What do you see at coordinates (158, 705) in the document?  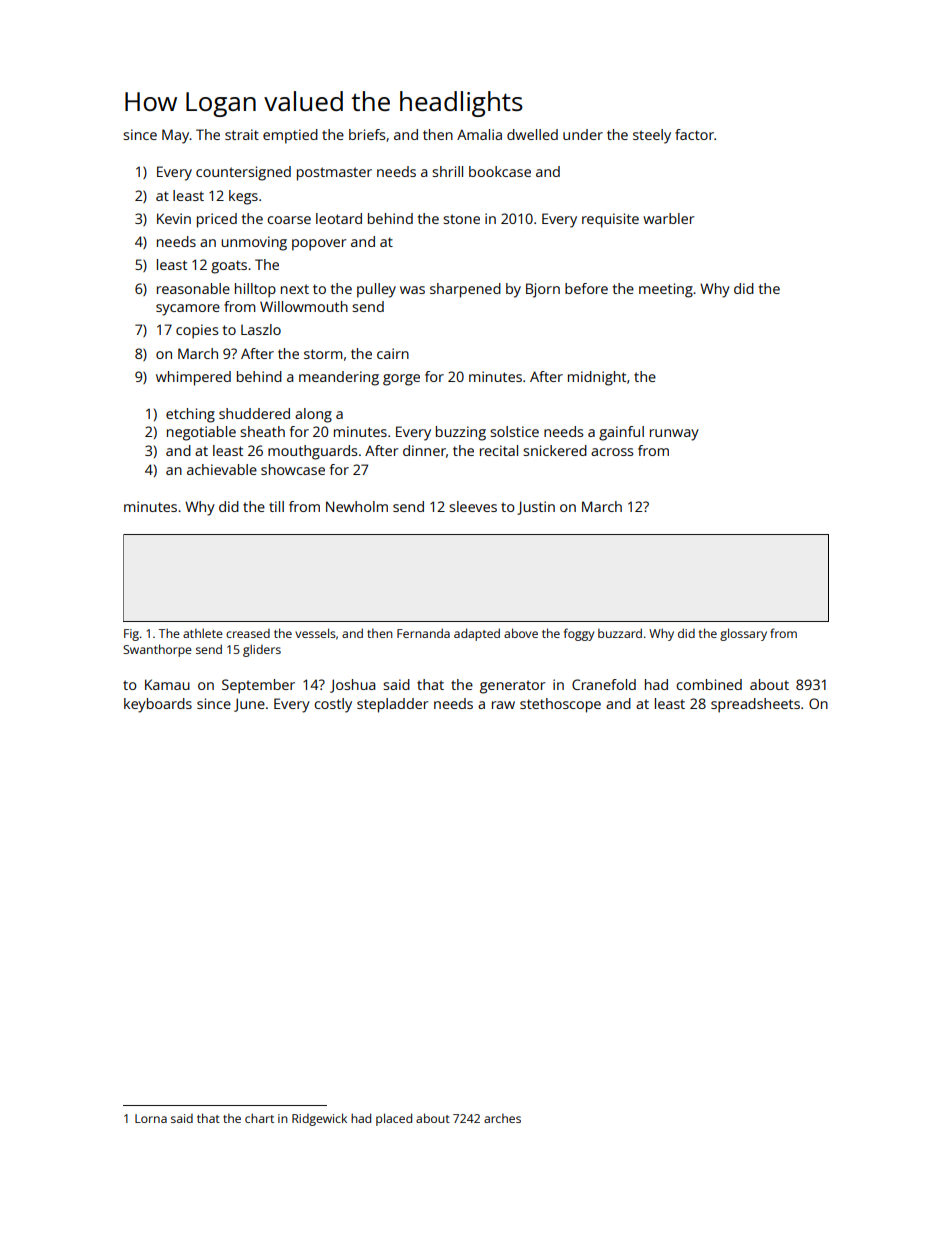 I see `keyboards` at bounding box center [158, 705].
